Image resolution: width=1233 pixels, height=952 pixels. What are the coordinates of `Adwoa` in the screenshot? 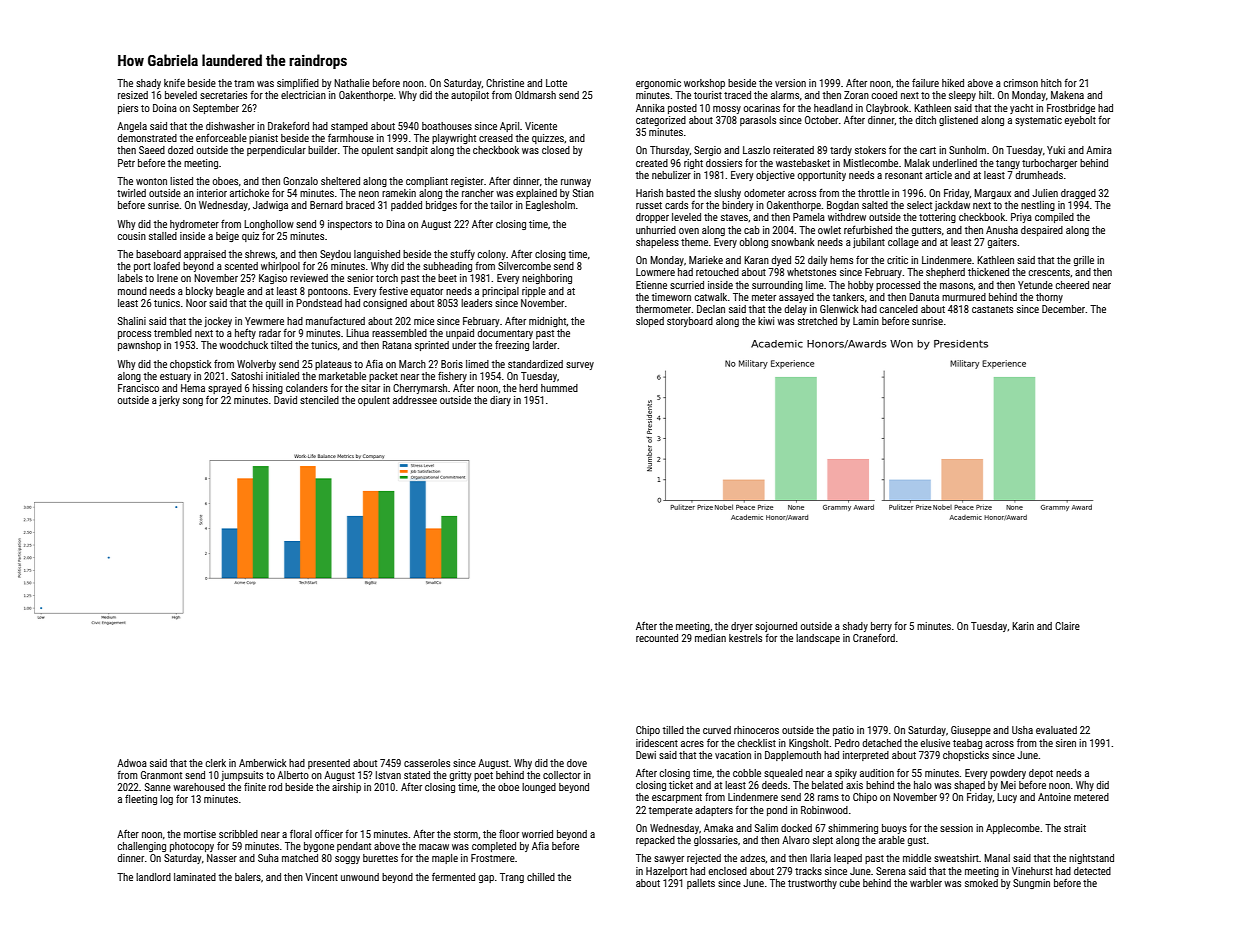 It's located at (132, 763).
